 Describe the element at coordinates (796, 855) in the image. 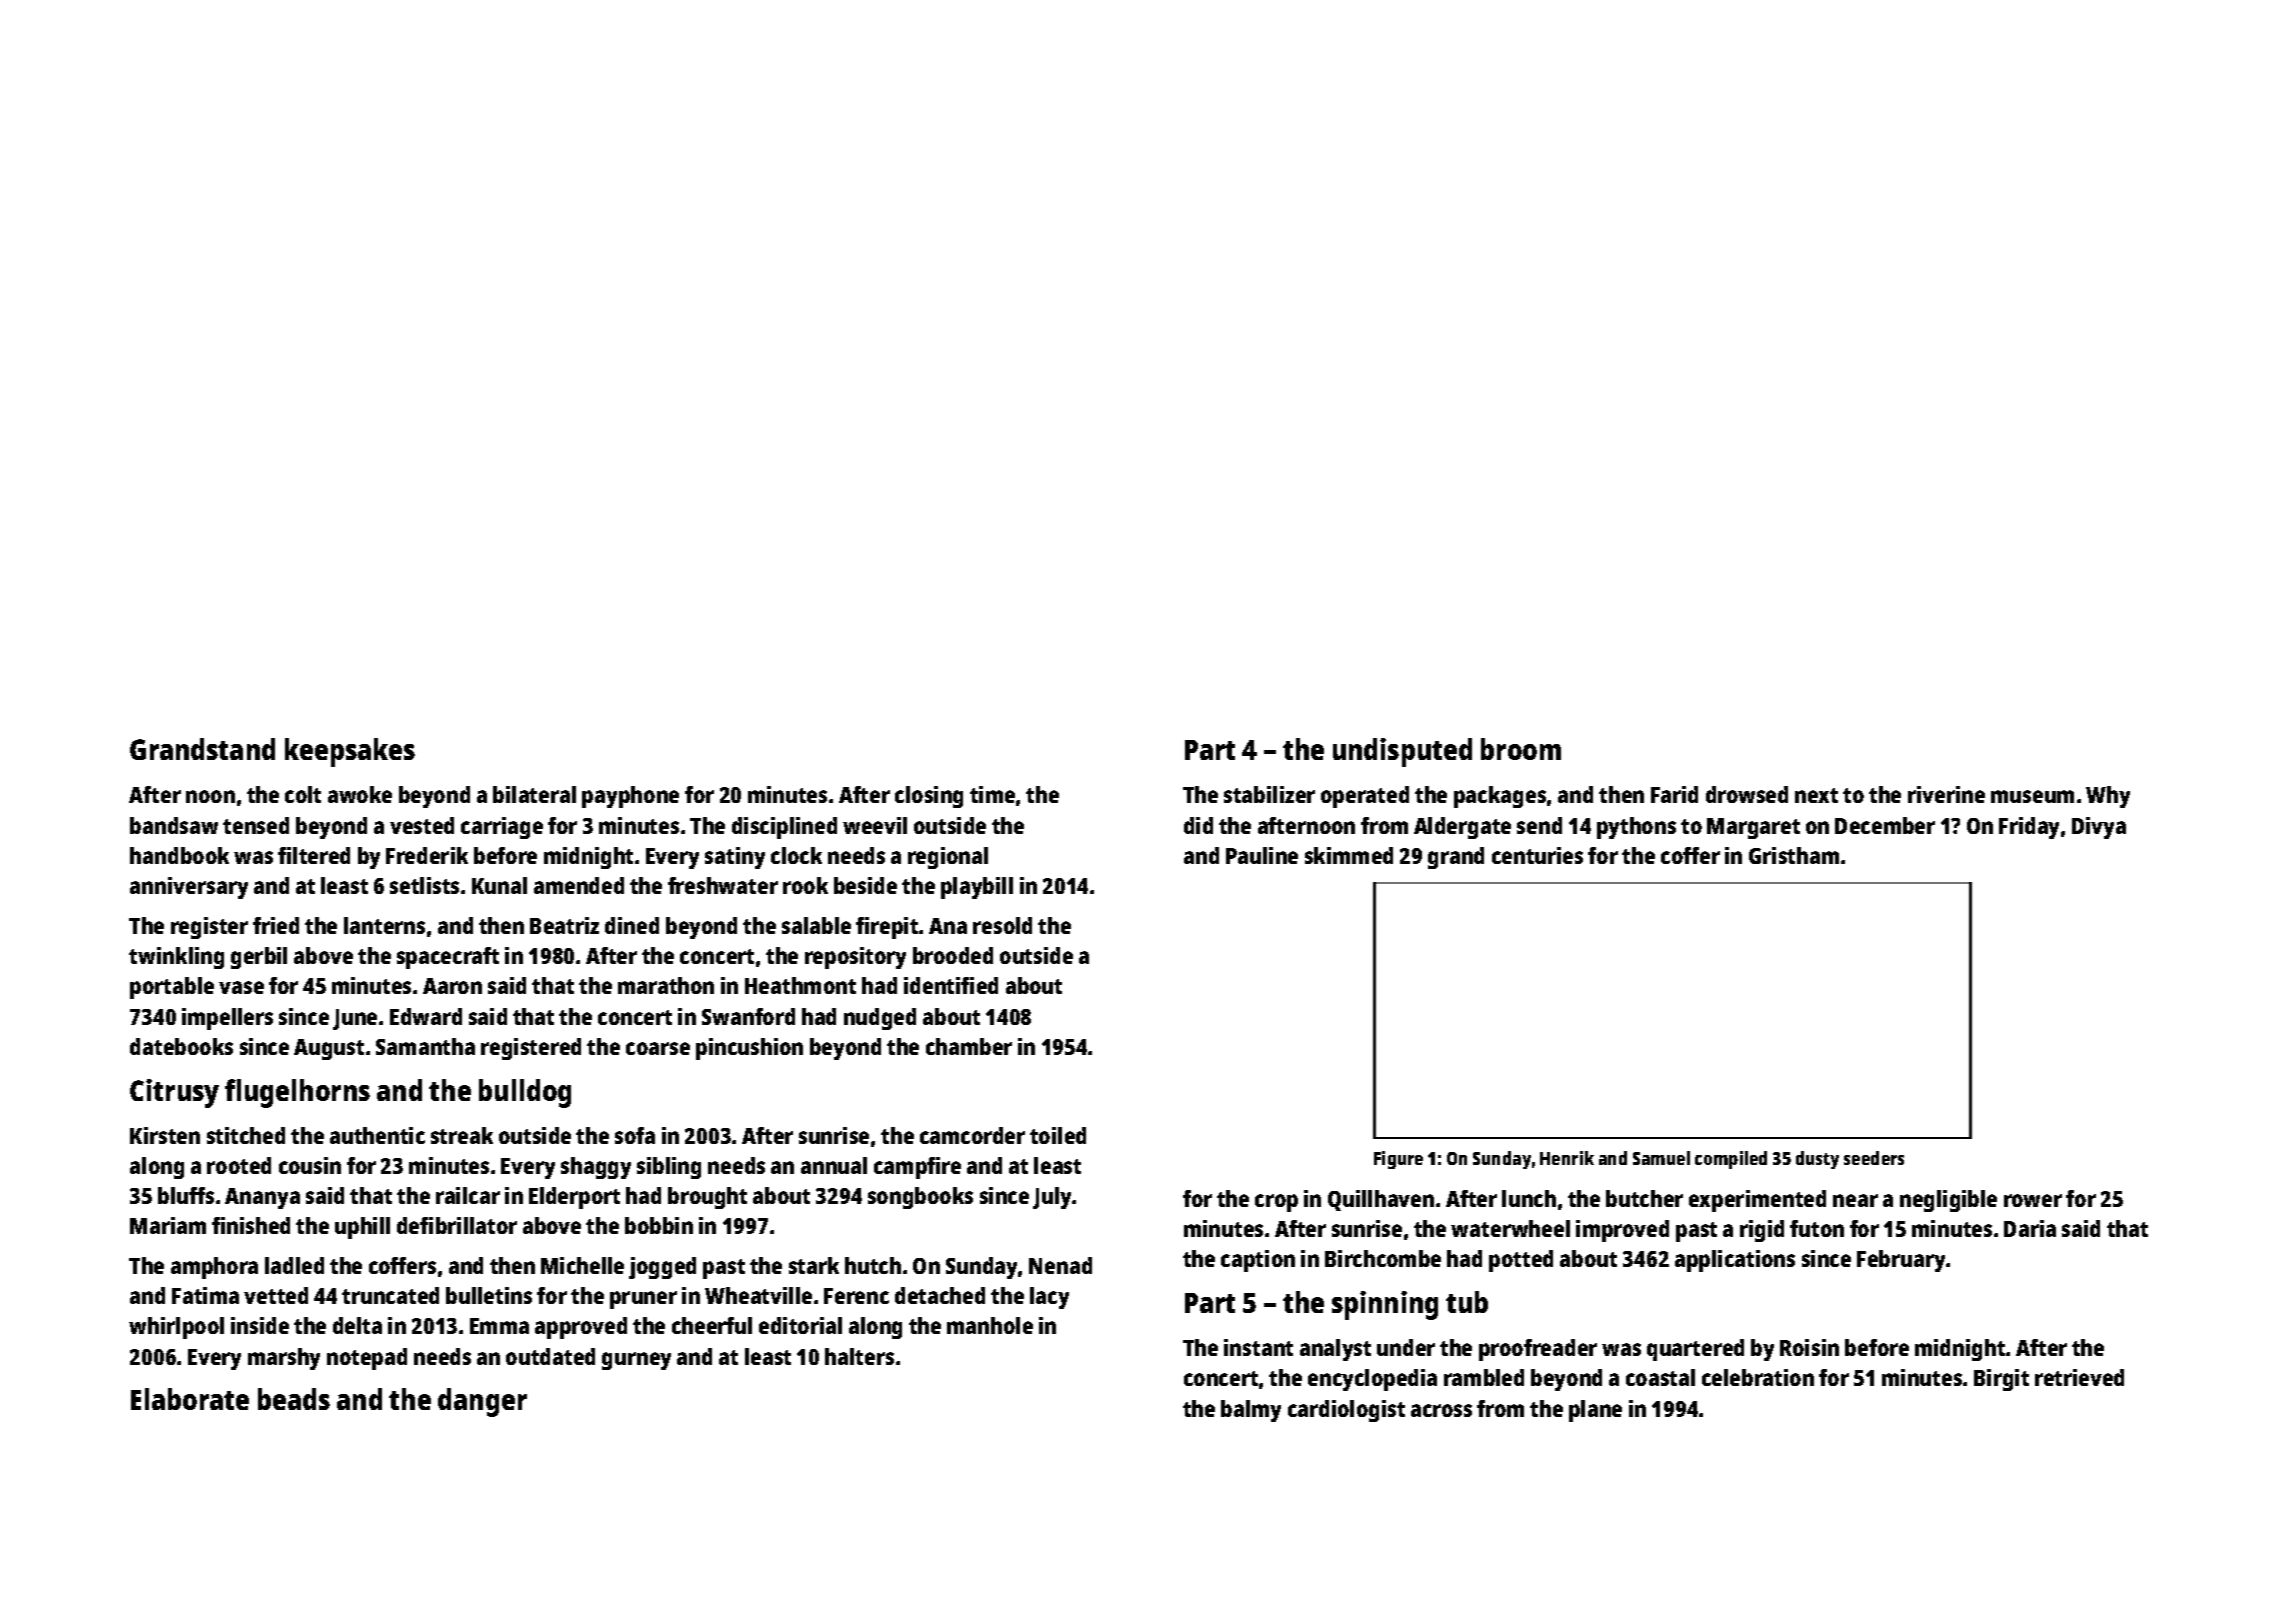

I see `clock` at that location.
